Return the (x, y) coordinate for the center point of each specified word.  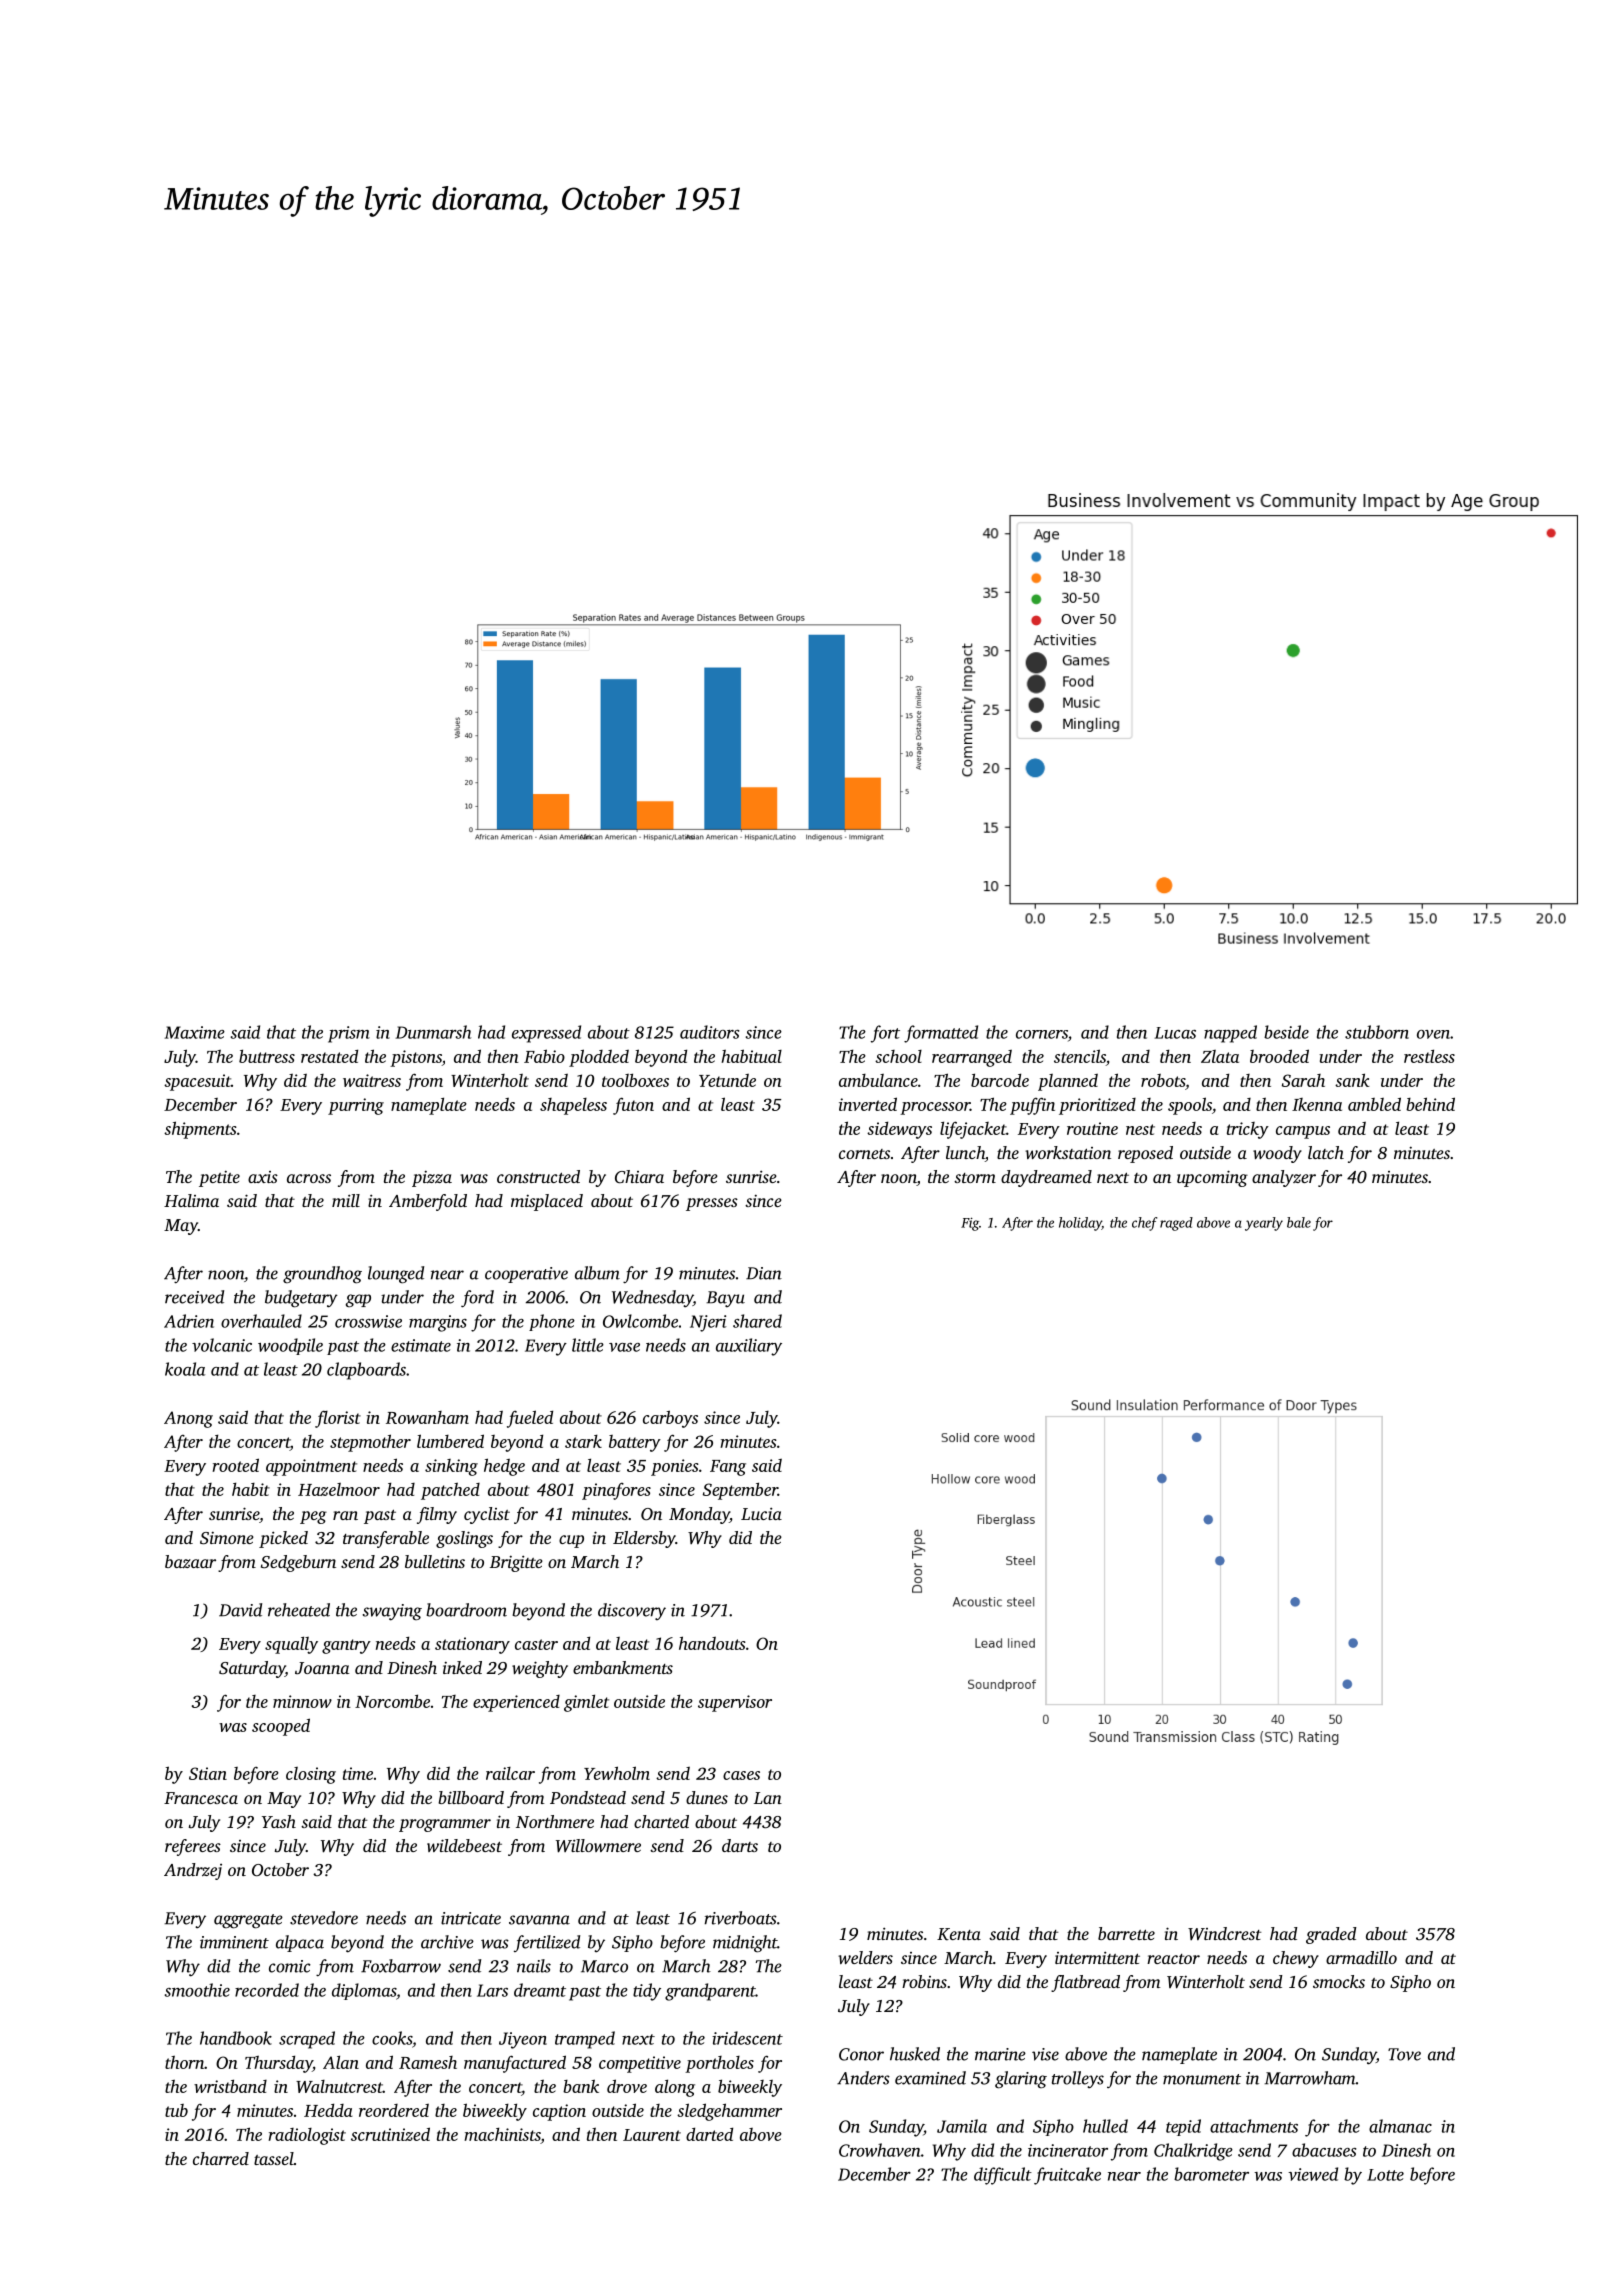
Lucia (761, 1513)
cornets (864, 1154)
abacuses (1324, 2150)
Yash (279, 1821)
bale (1299, 1222)
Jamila (962, 2126)
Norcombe (392, 1701)
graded (1331, 1935)
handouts (712, 1643)
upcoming (1212, 1178)
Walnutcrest (339, 2086)
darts (740, 1845)
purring (356, 1106)
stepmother (370, 1443)
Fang (728, 1468)
